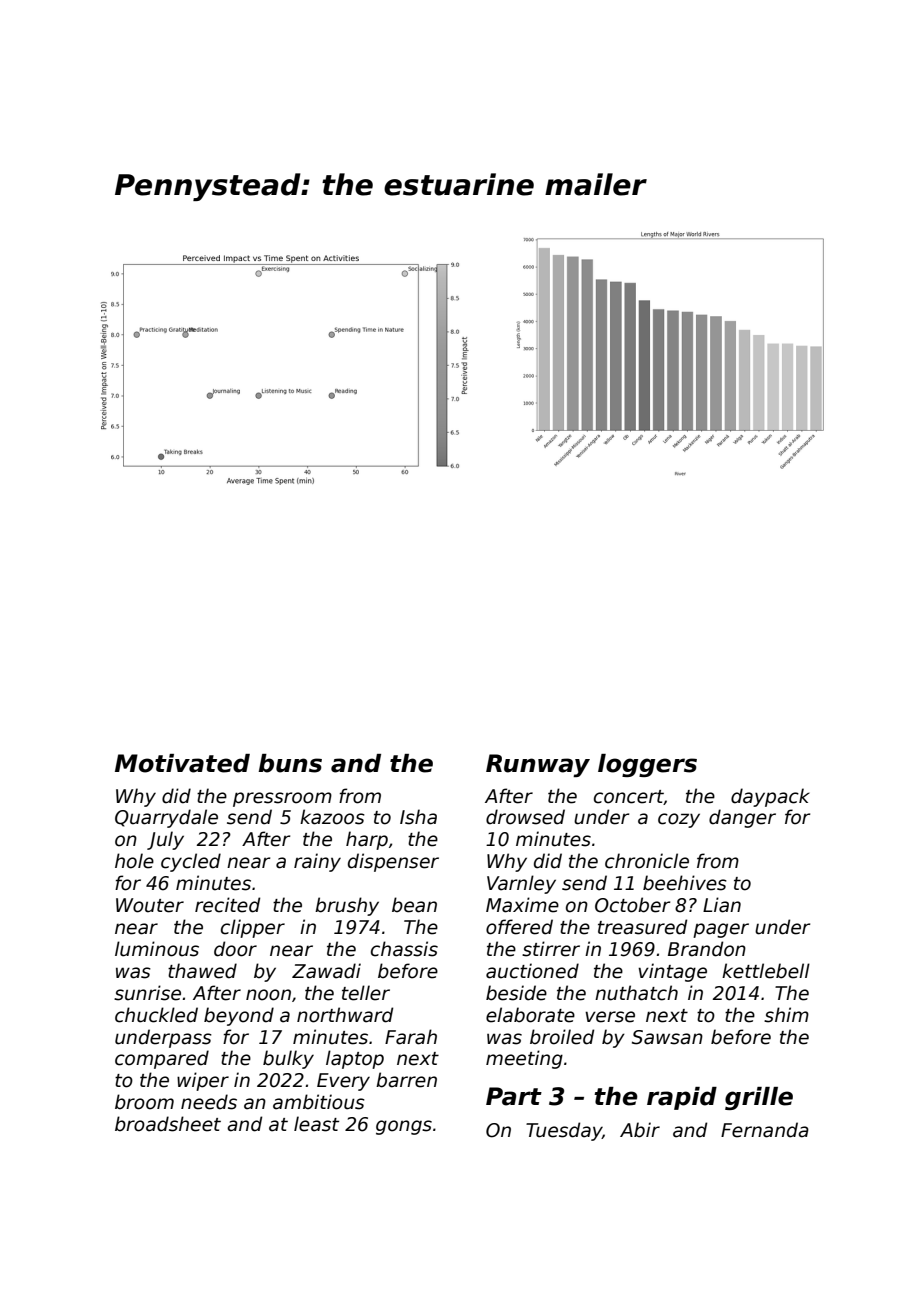 This screenshot has width=924, height=1311. What do you see at coordinates (404, 949) in the screenshot?
I see `chassis` at bounding box center [404, 949].
